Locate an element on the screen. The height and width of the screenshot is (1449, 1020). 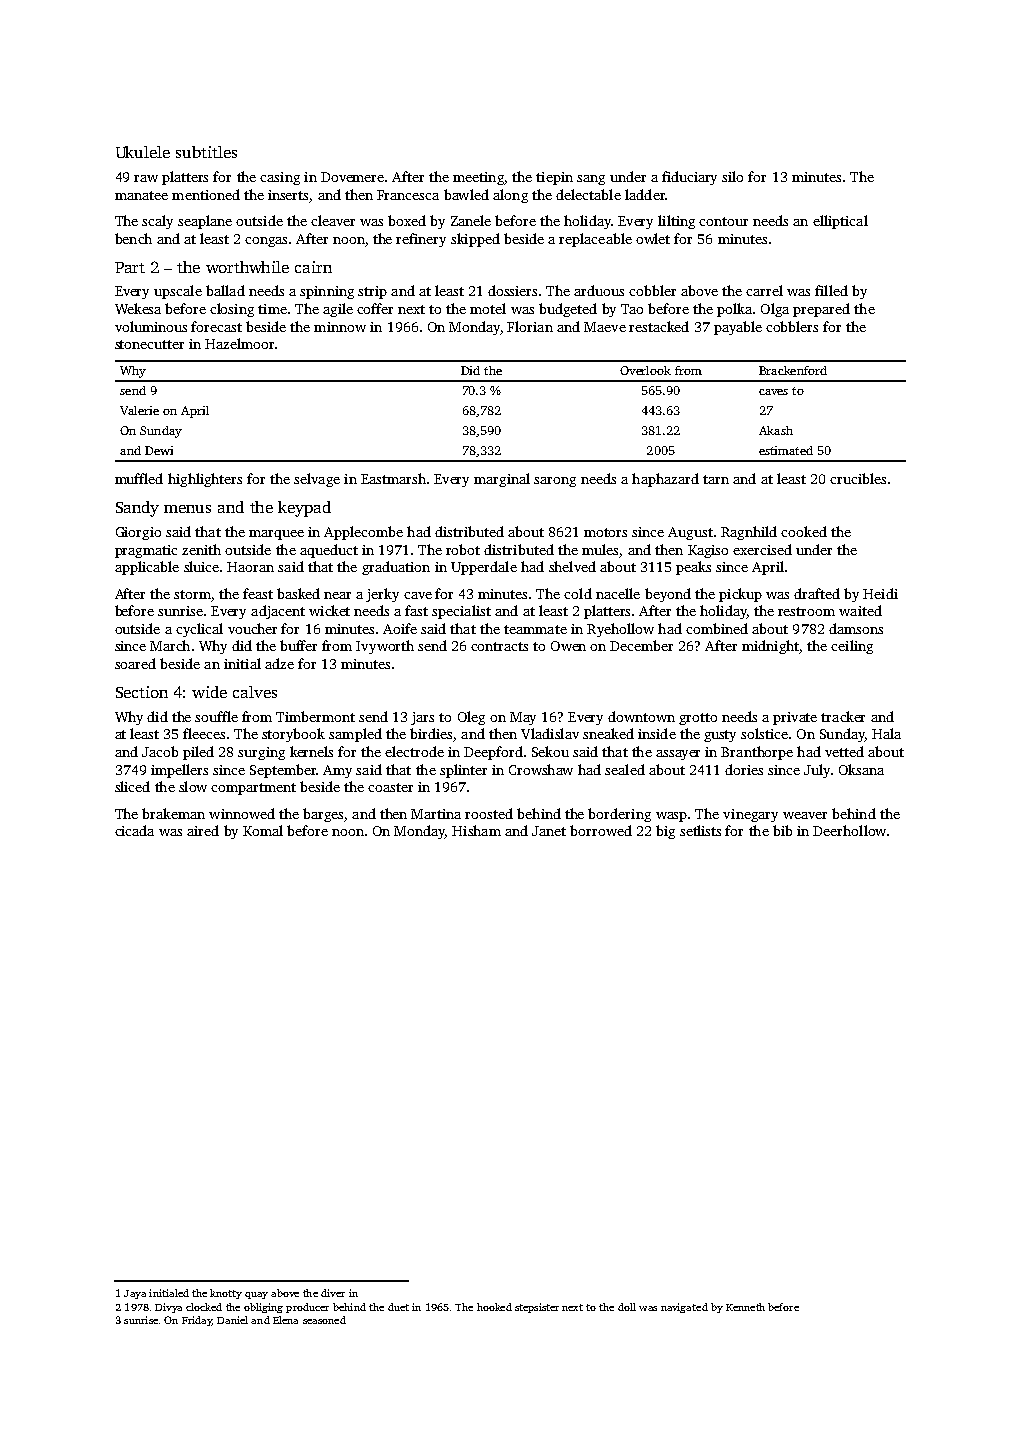
aired is located at coordinates (203, 830).
